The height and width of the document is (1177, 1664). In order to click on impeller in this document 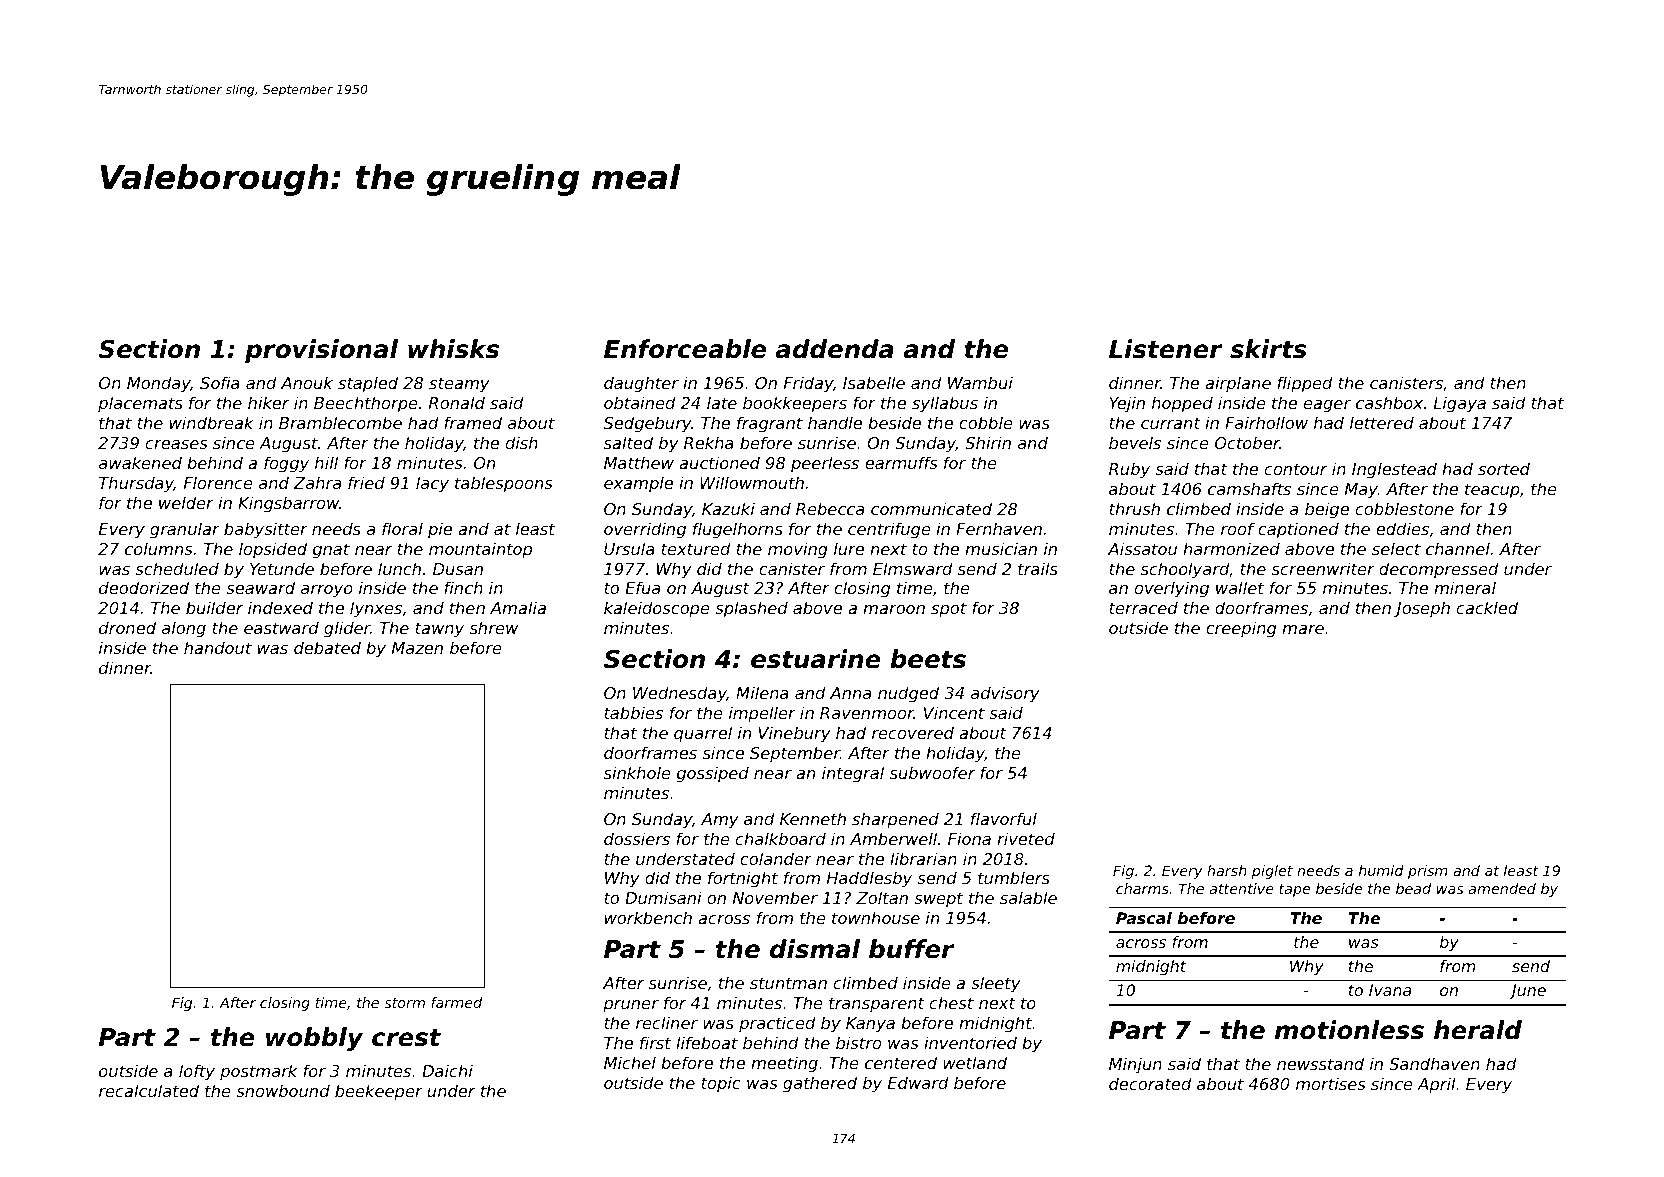, I will do `click(762, 714)`.
